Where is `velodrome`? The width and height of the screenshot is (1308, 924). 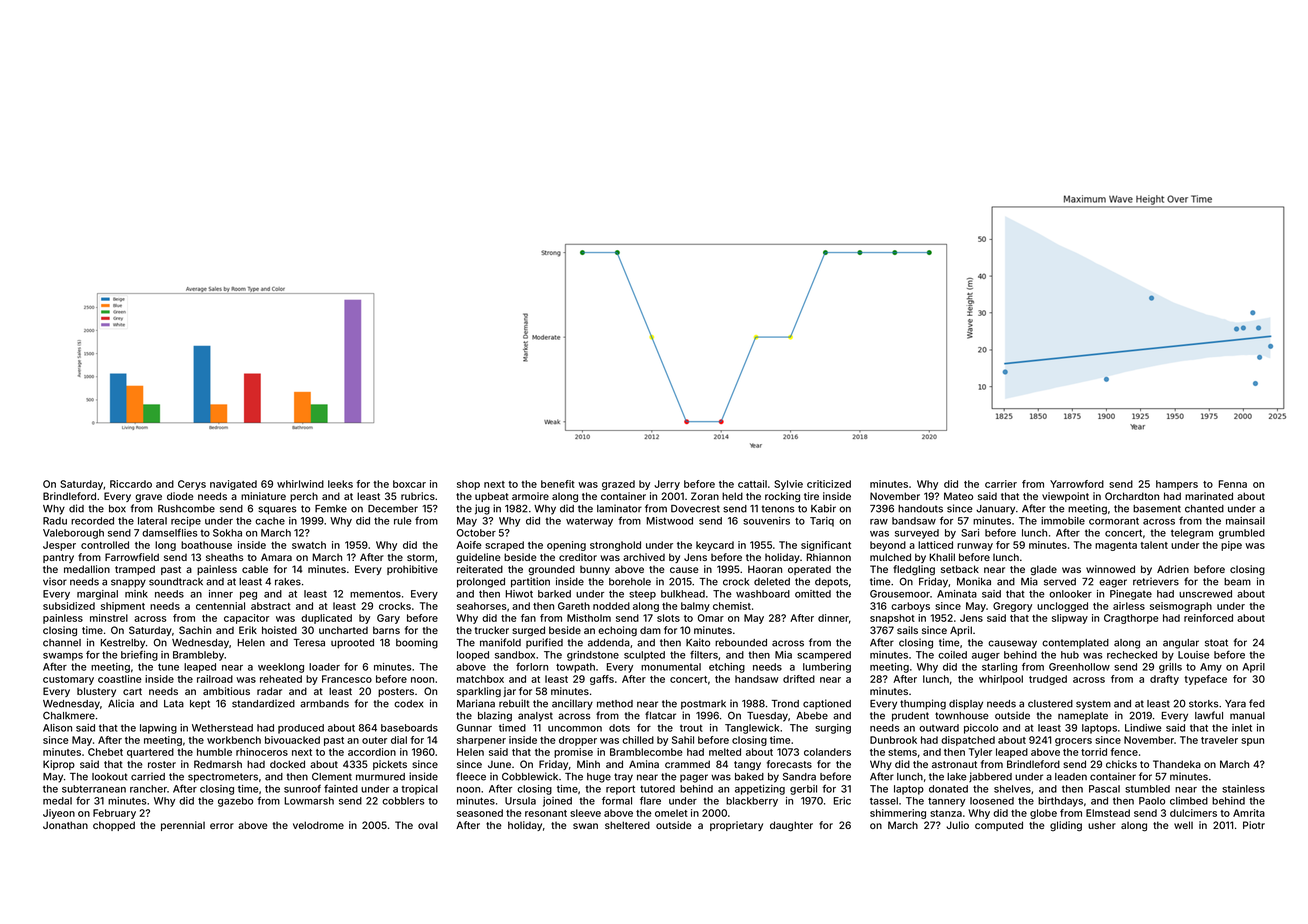
velodrome is located at coordinates (318, 825).
